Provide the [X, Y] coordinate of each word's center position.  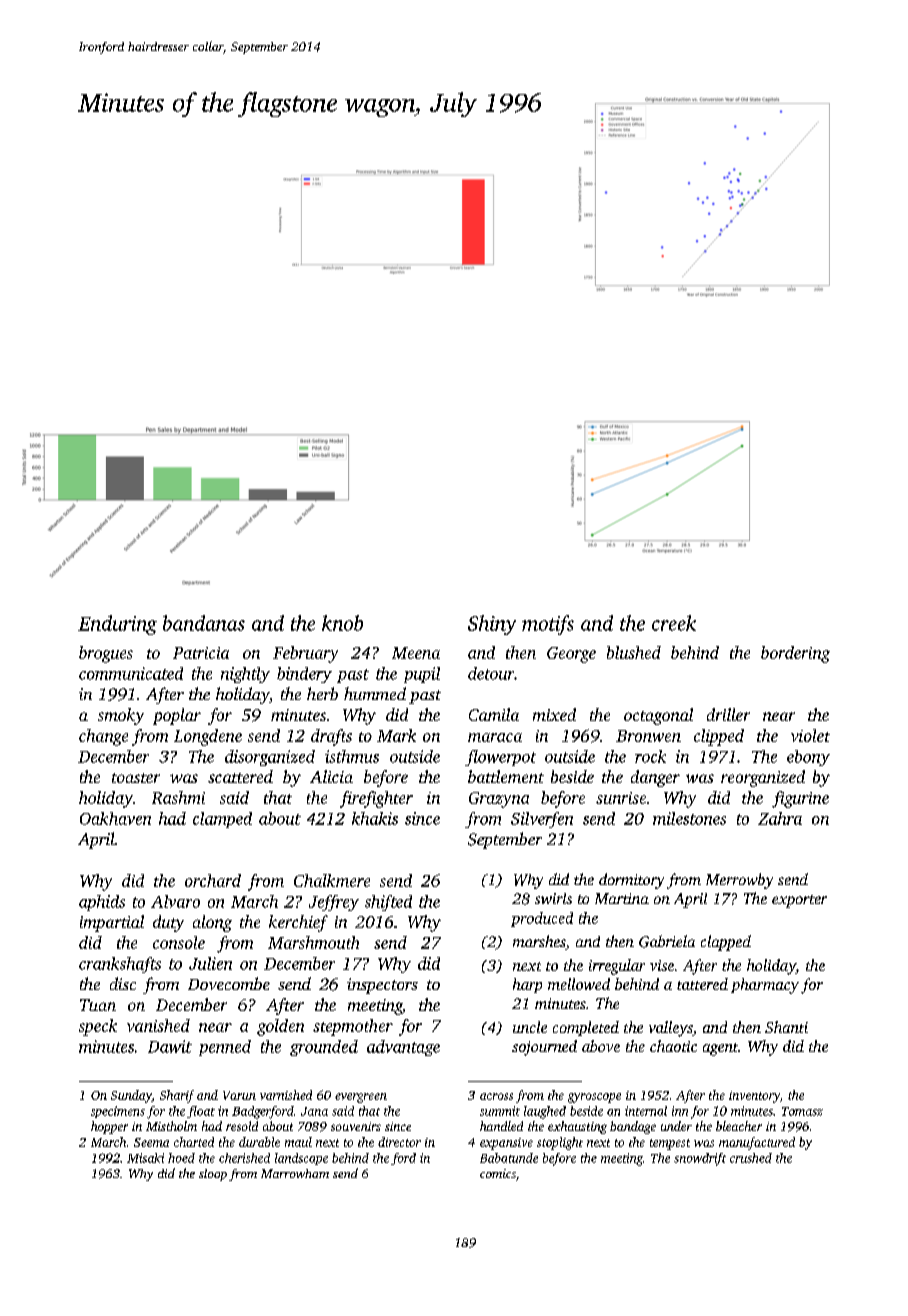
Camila [494, 714]
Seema [151, 1142]
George [571, 655]
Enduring [117, 625]
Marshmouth [313, 942]
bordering [795, 654]
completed [586, 1028]
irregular [617, 967]
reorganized [763, 778]
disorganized [270, 758]
